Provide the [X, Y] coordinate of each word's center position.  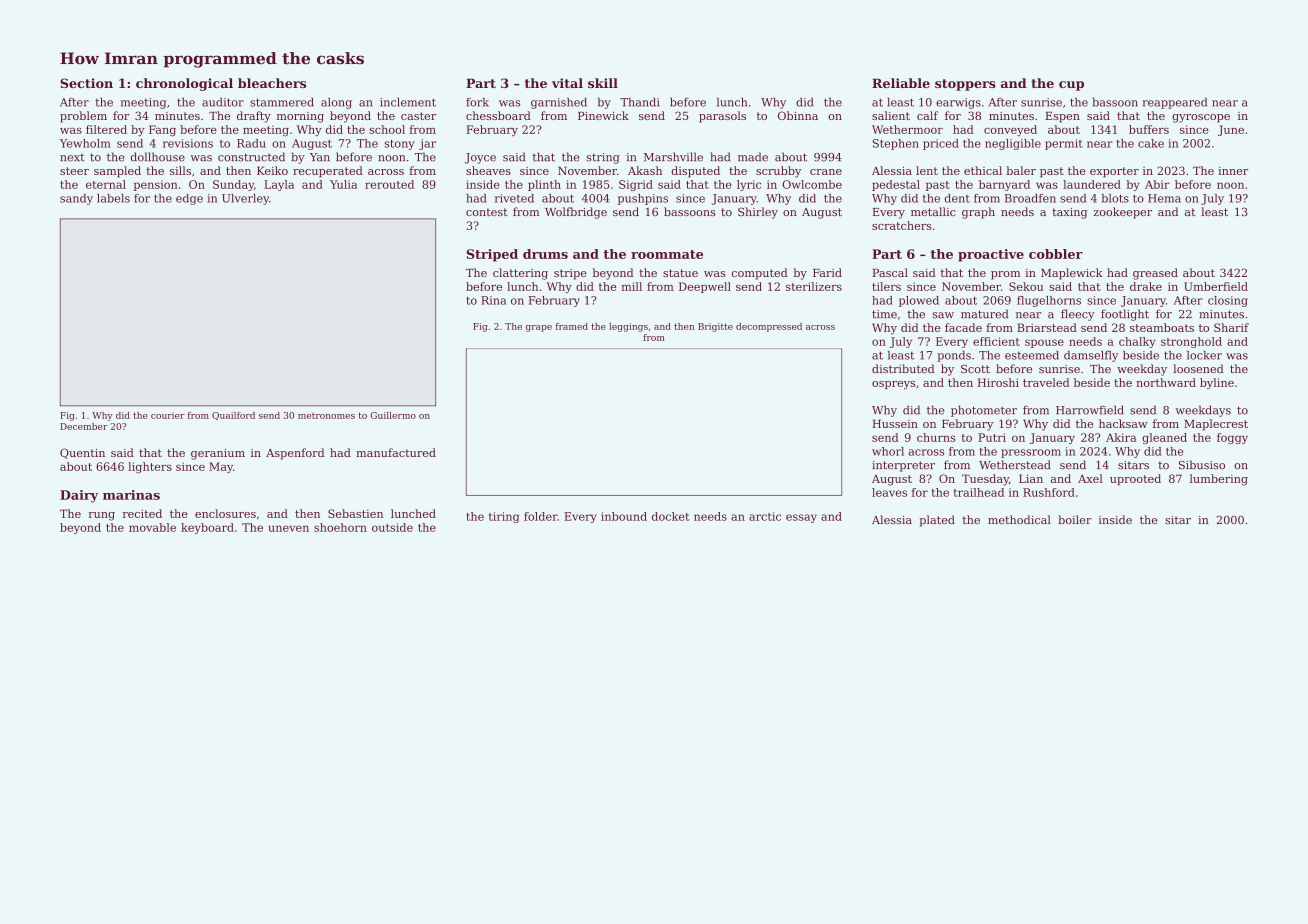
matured [984, 314]
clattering [520, 274]
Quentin [82, 453]
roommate [667, 254]
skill [603, 83]
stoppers [965, 85]
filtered [106, 129]
